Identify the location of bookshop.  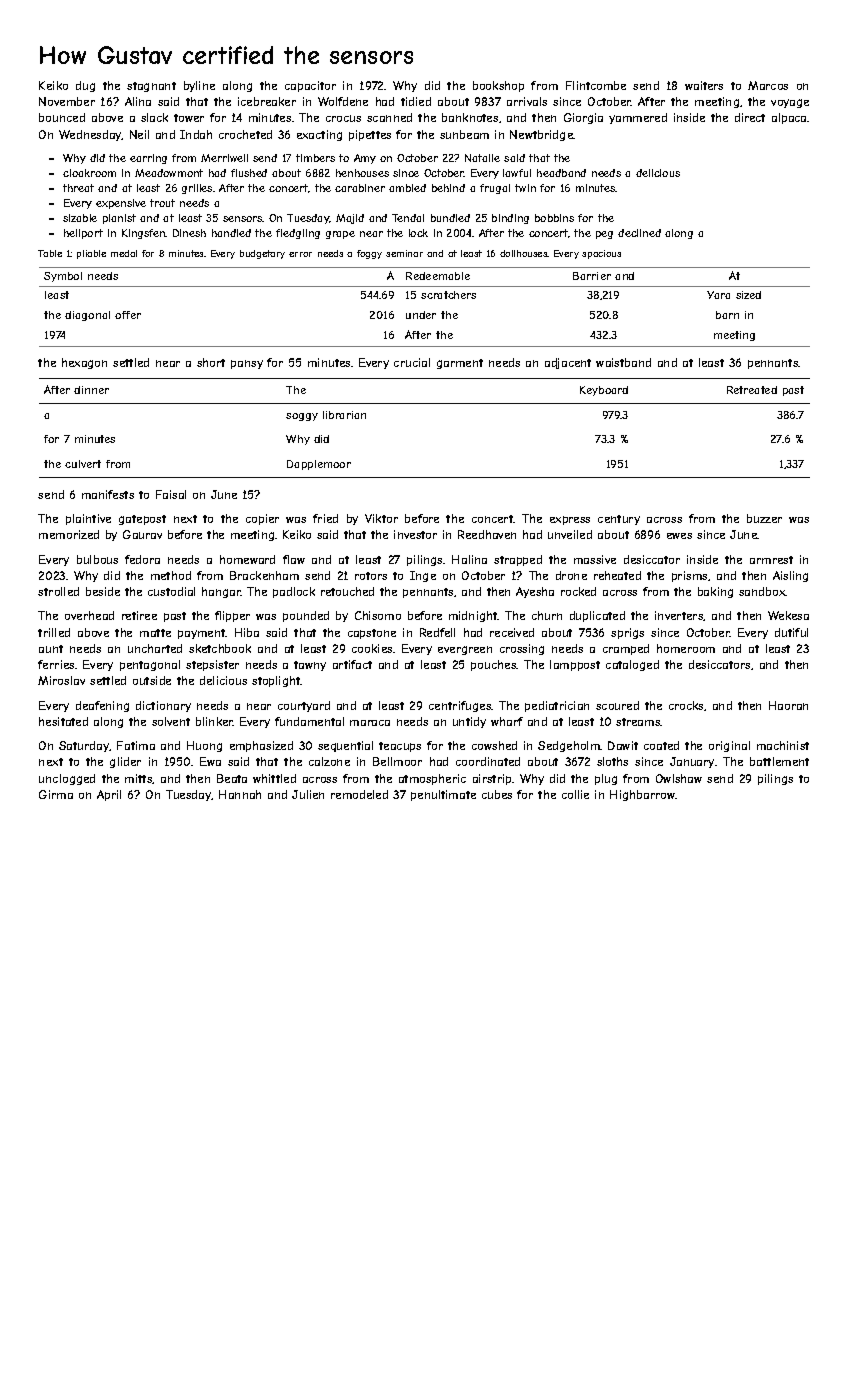
(498, 86).
